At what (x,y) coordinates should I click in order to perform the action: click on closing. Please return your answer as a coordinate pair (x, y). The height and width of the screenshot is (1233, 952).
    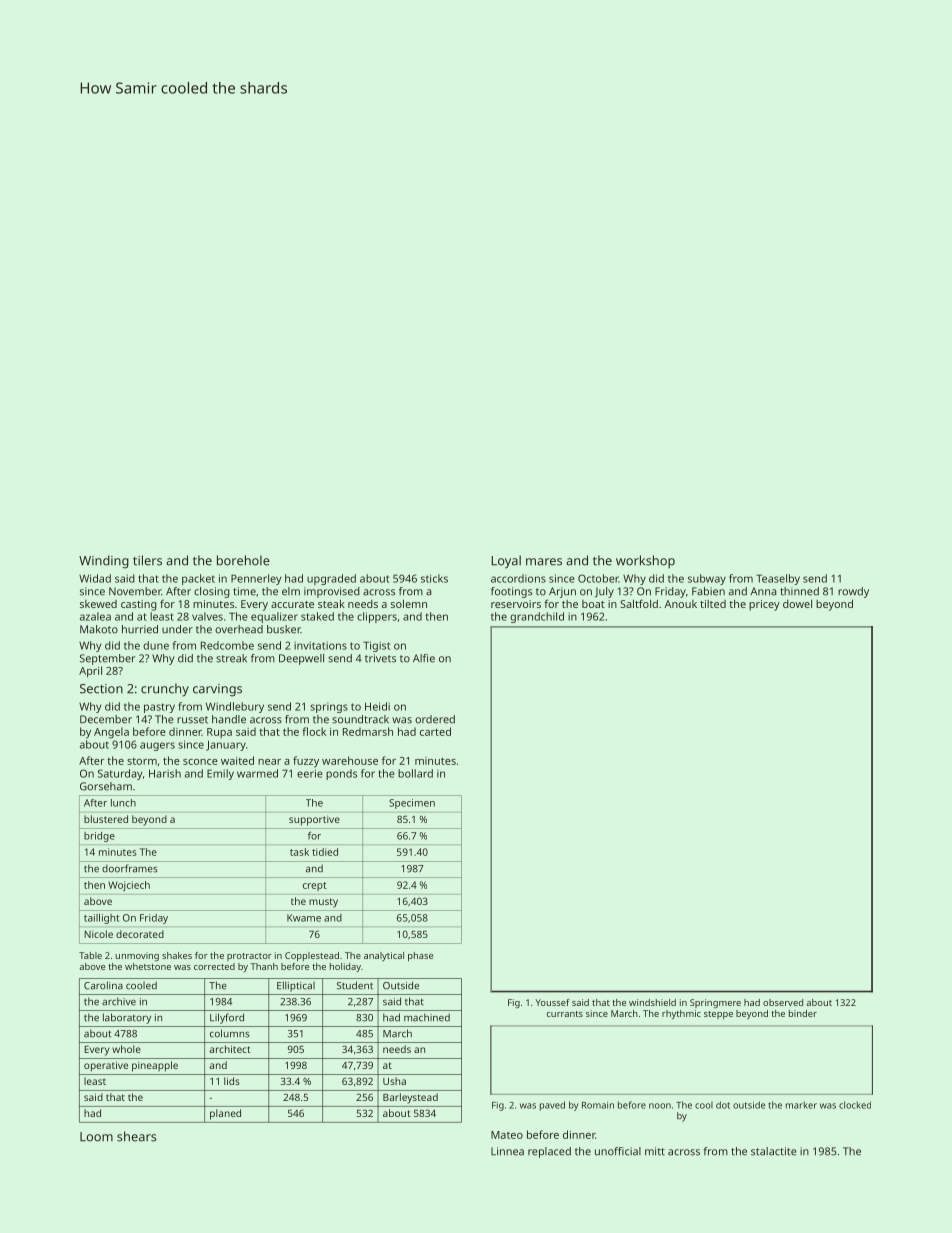
    Looking at the image, I should click on (212, 592).
